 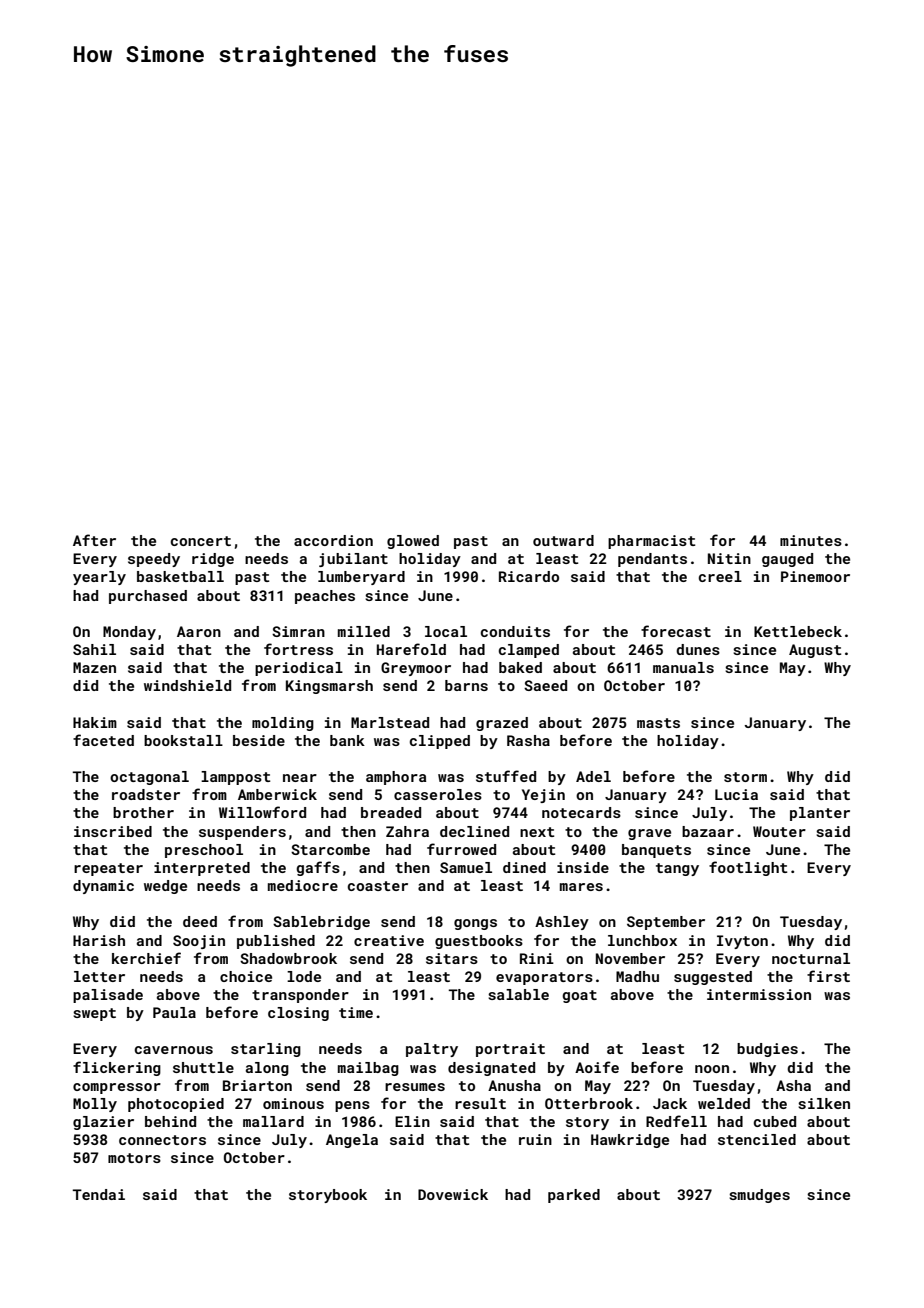 What do you see at coordinates (134, 1158) in the screenshot?
I see `motors` at bounding box center [134, 1158].
